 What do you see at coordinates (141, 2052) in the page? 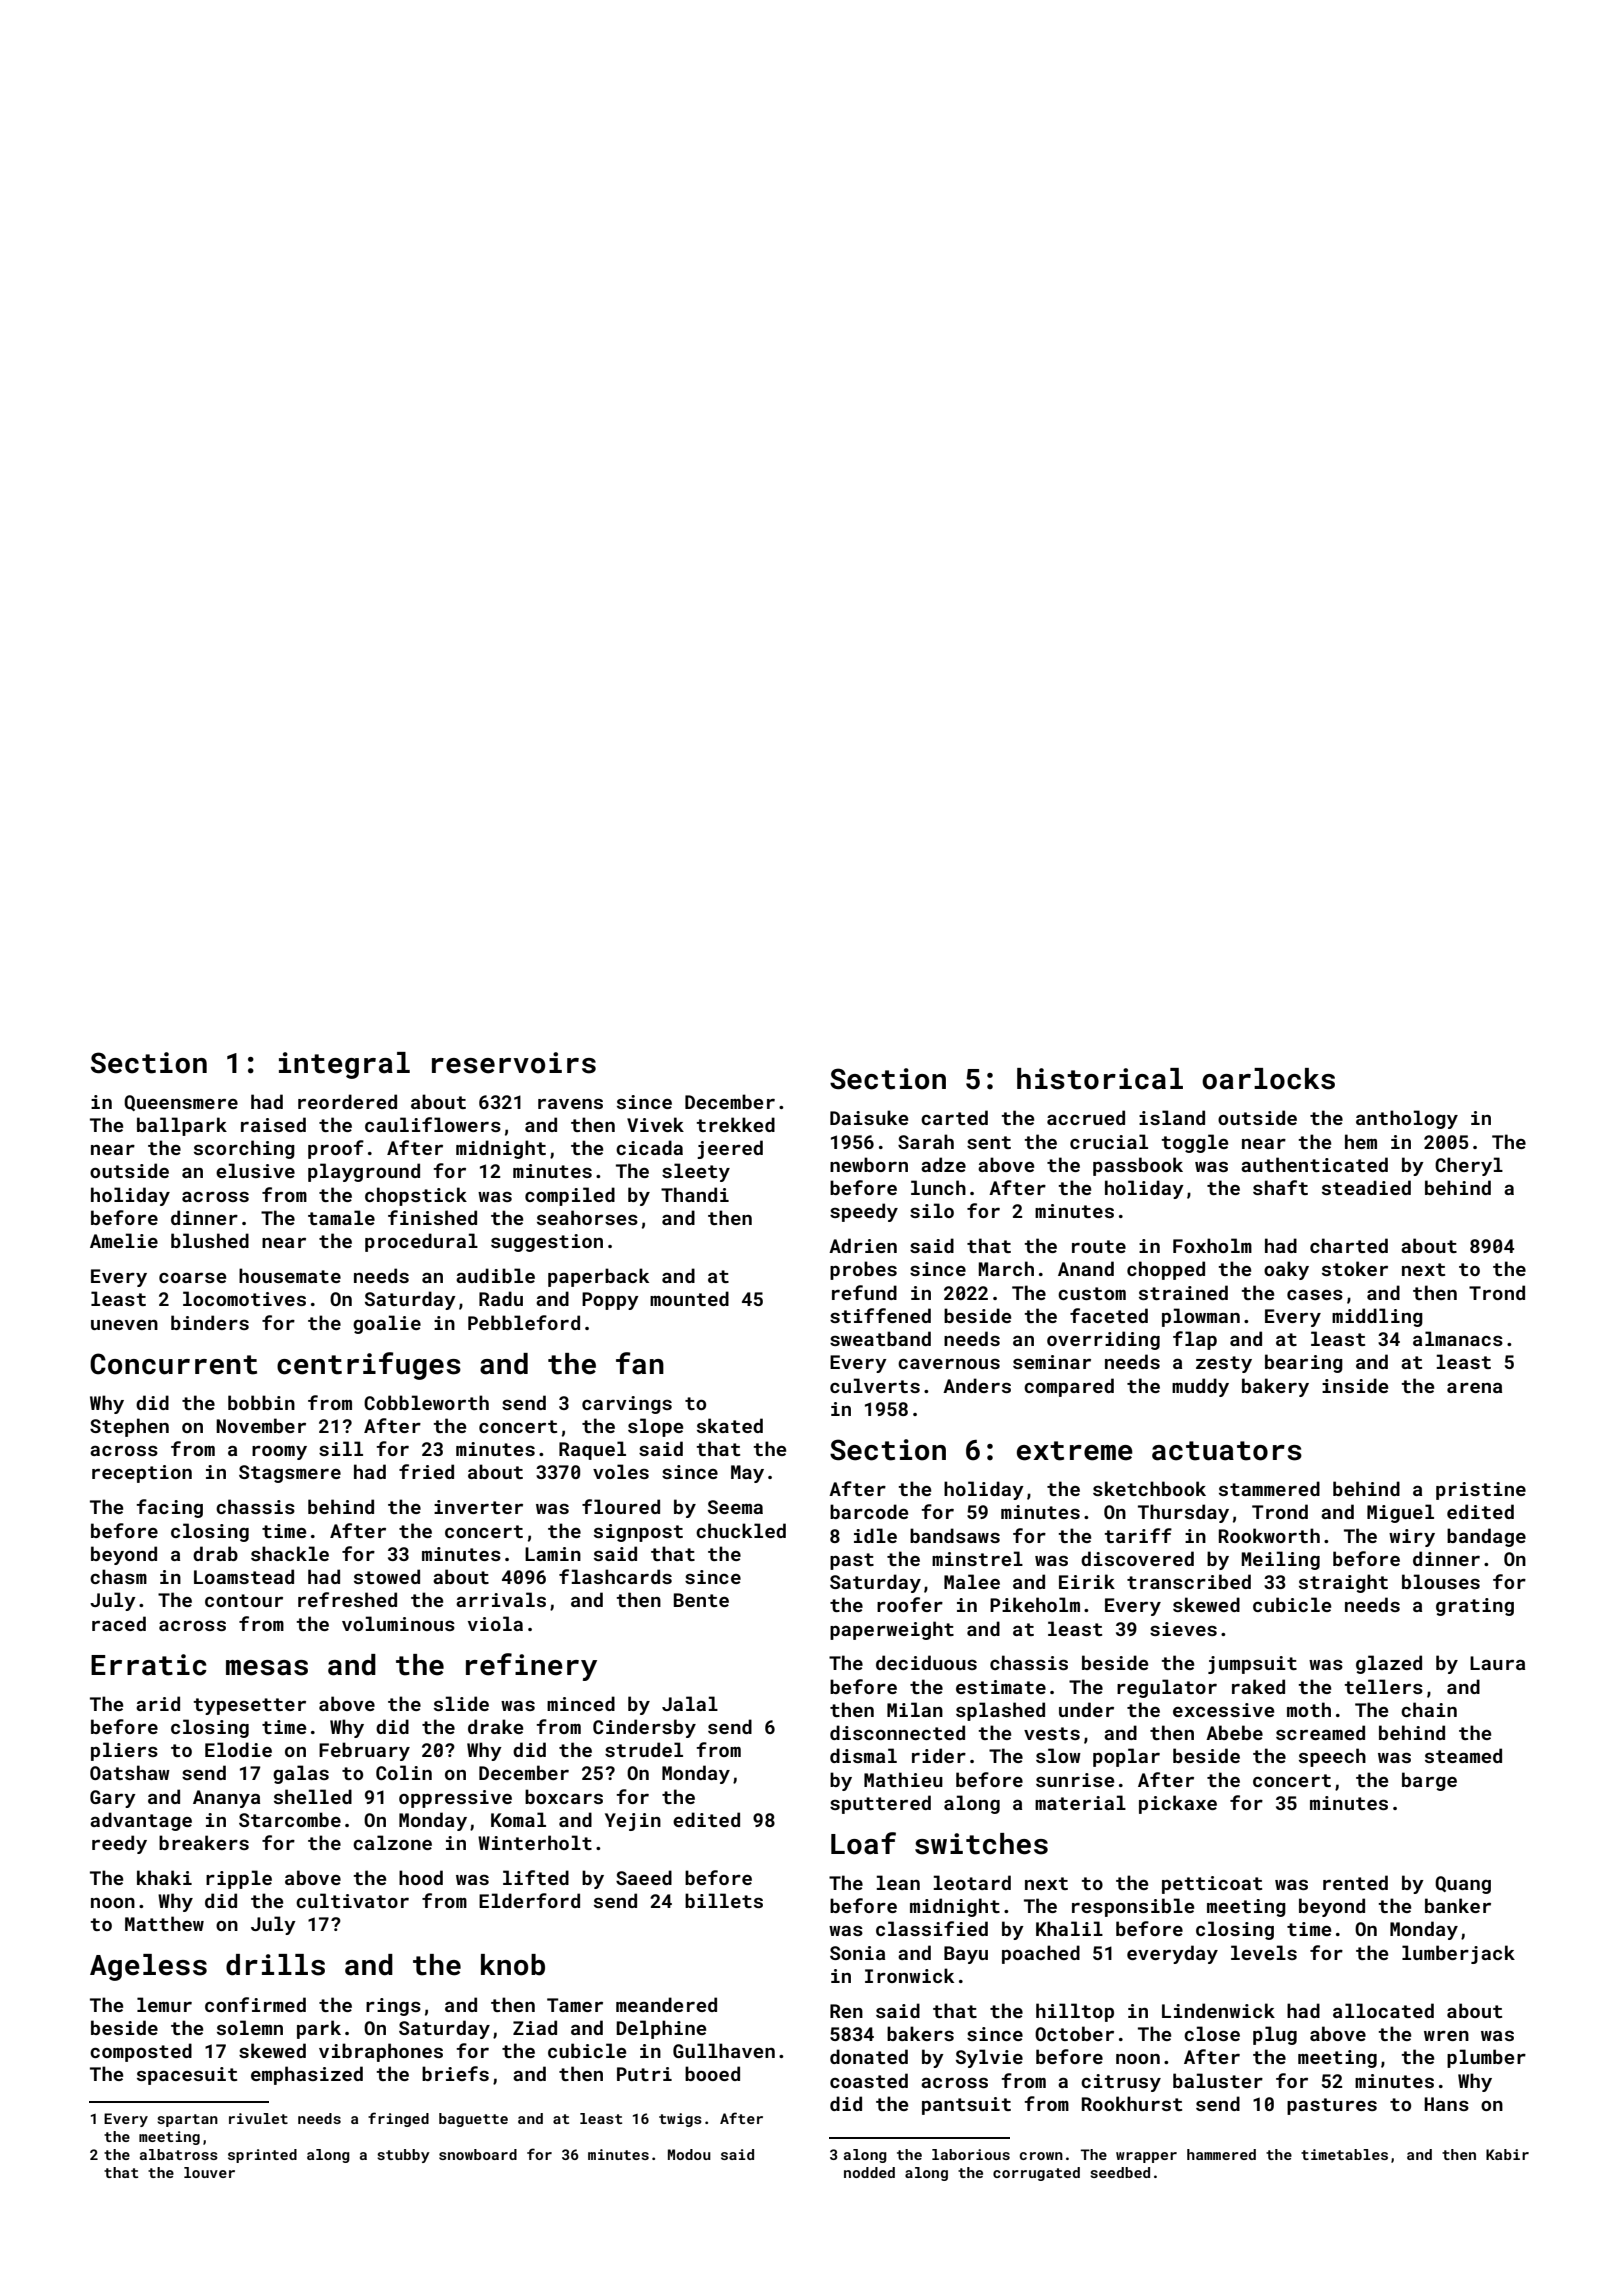
I see `composted` at bounding box center [141, 2052].
